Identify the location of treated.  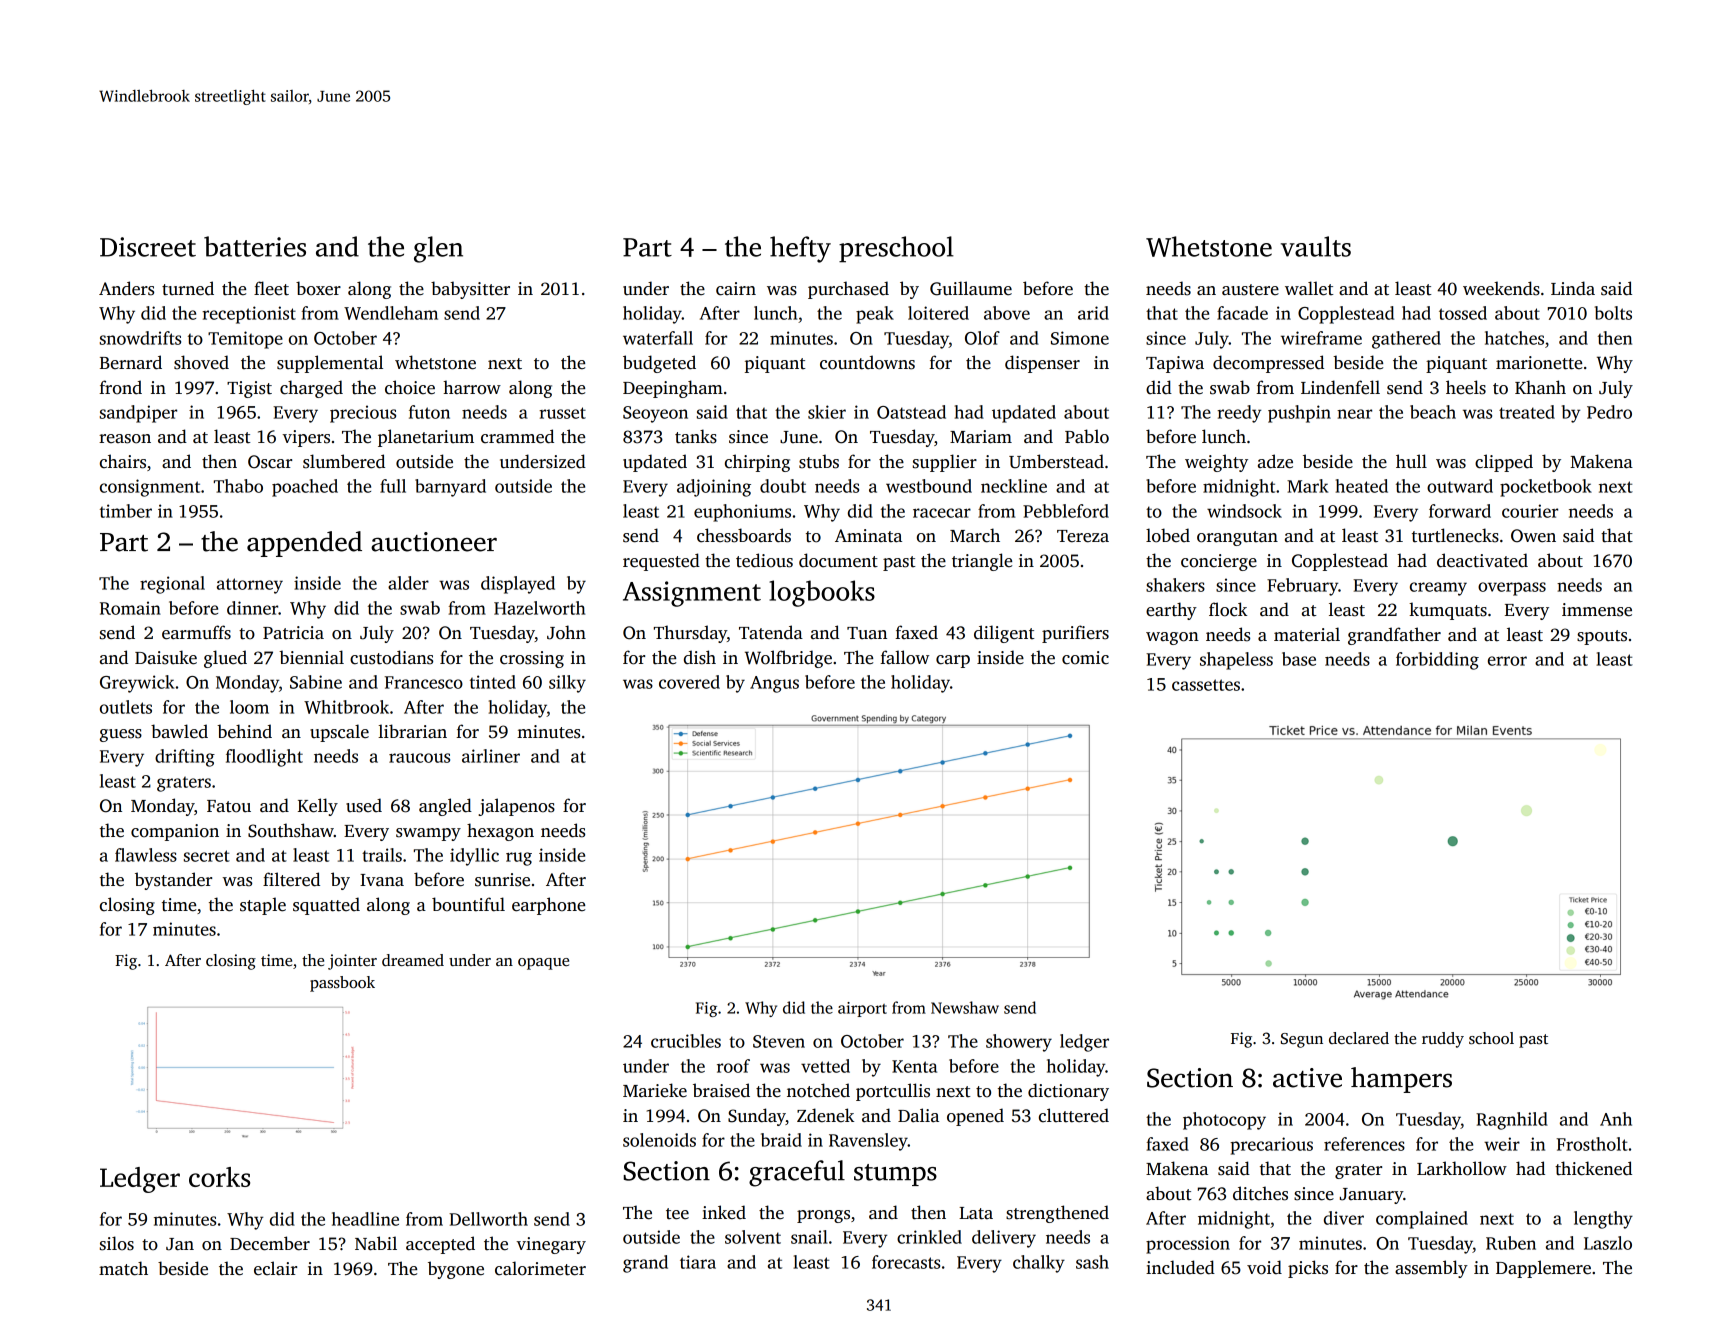
(1527, 412).
